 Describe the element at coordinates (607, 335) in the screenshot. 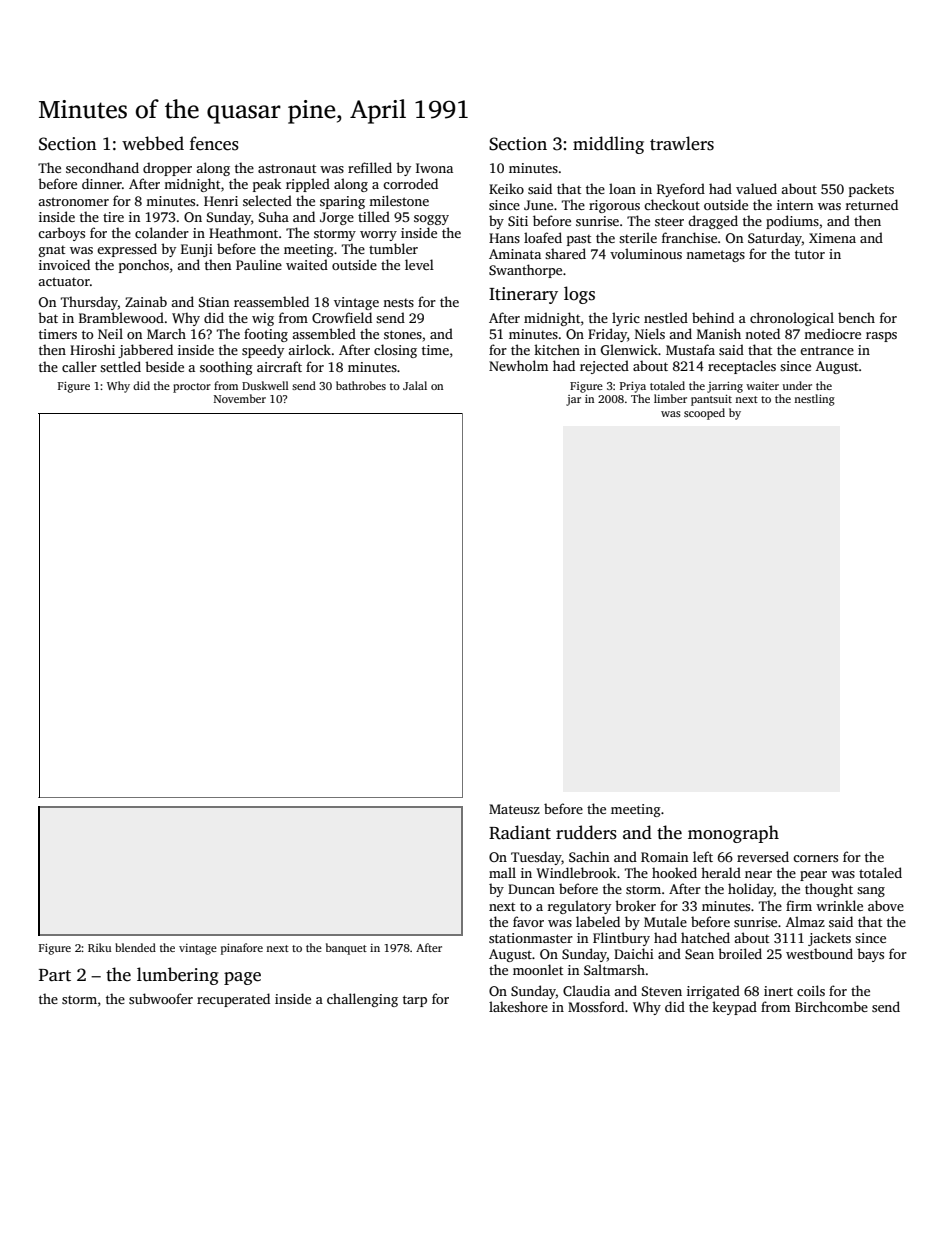

I see `Friday` at that location.
